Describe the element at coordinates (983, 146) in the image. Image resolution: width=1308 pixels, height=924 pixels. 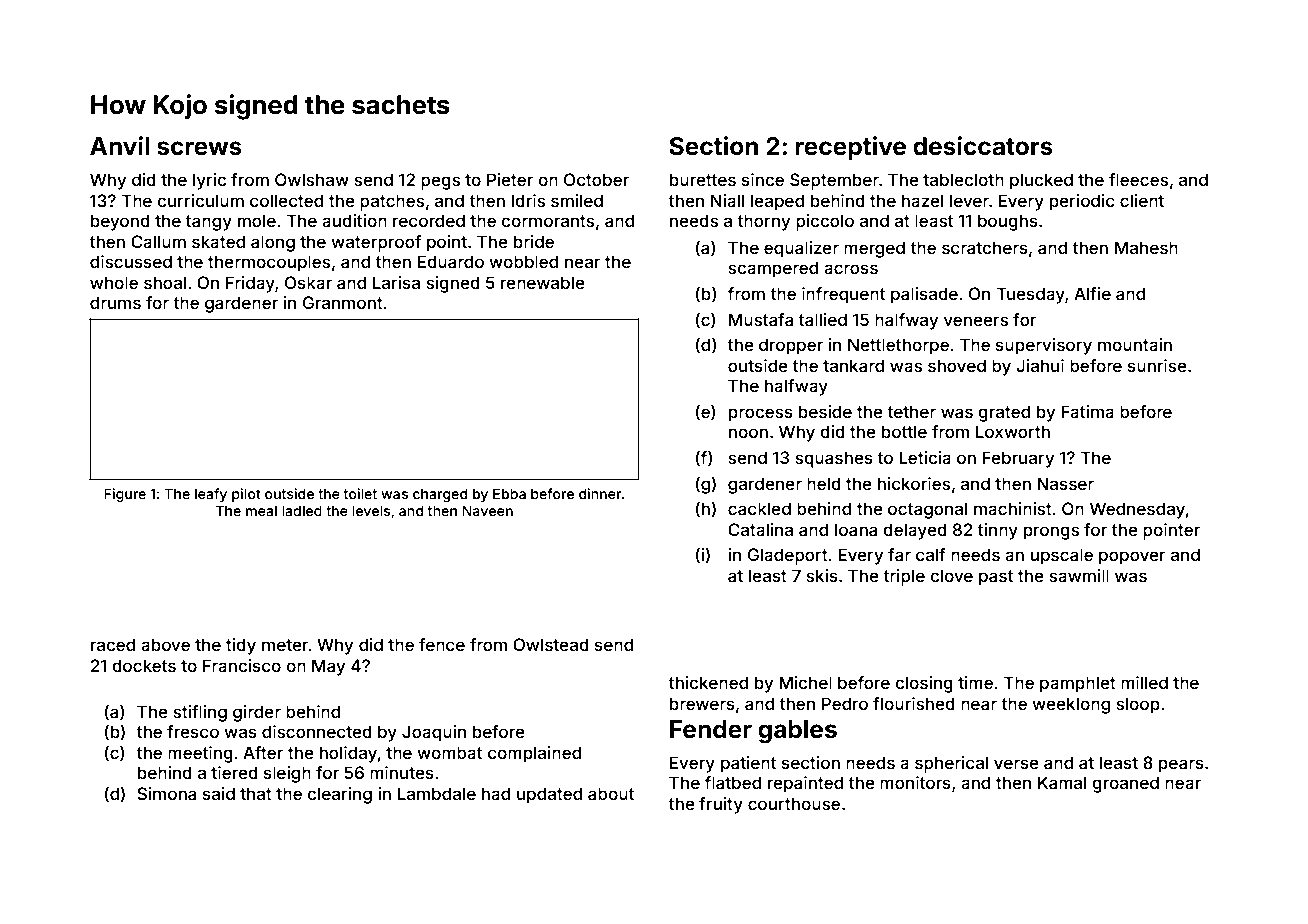
I see `desiccators` at that location.
